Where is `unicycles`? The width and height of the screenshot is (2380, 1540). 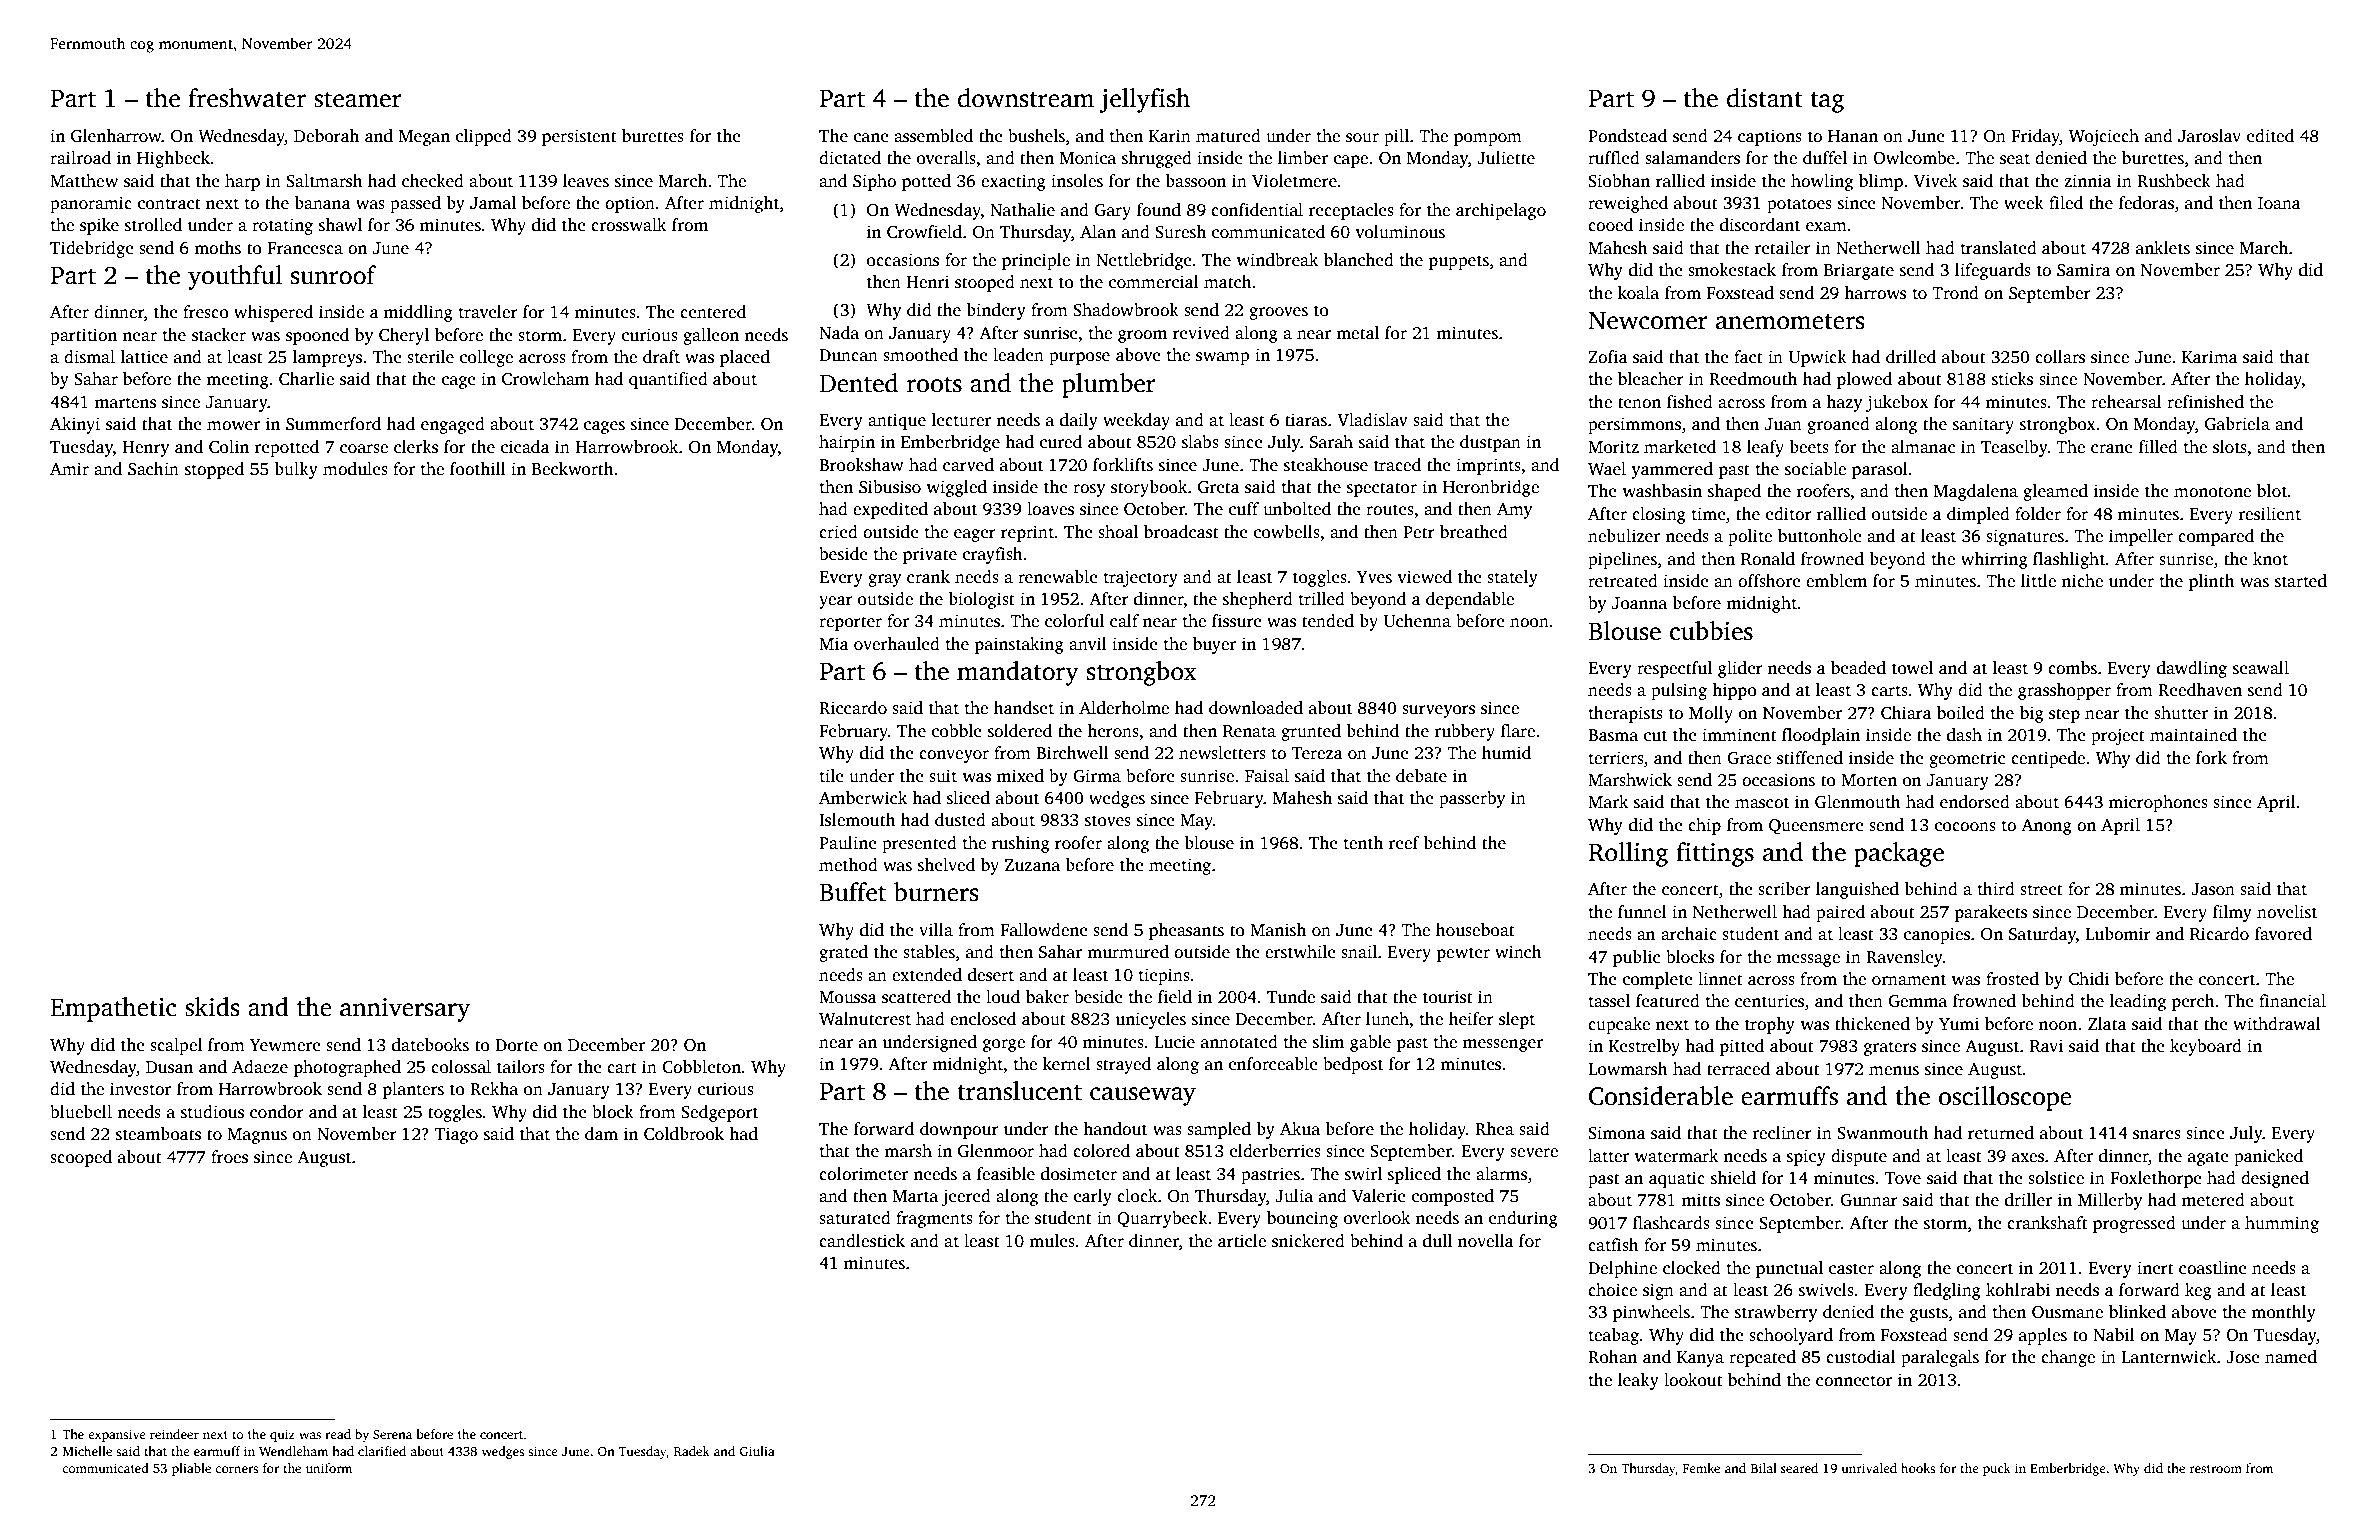
unicycles is located at coordinates (1151, 1020).
